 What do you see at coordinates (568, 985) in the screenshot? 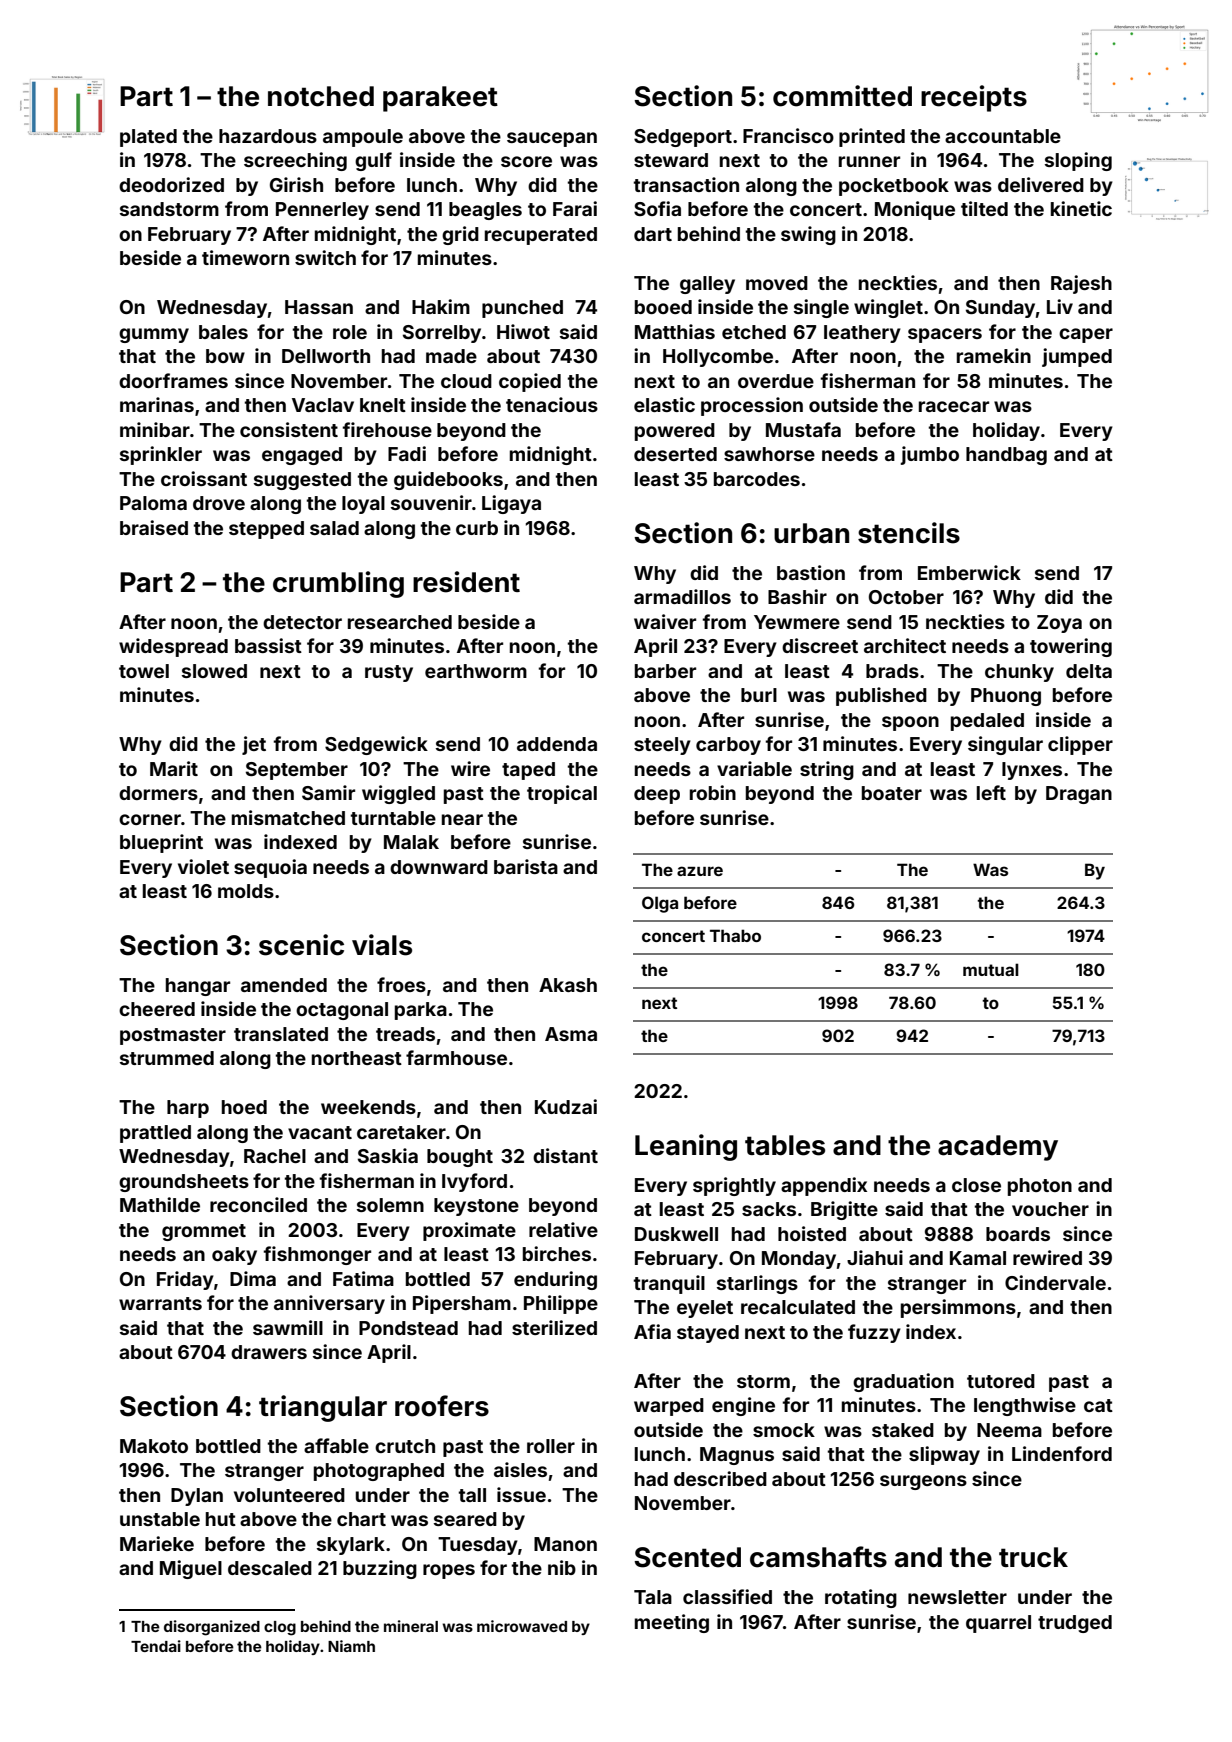
I see `Akash` at bounding box center [568, 985].
